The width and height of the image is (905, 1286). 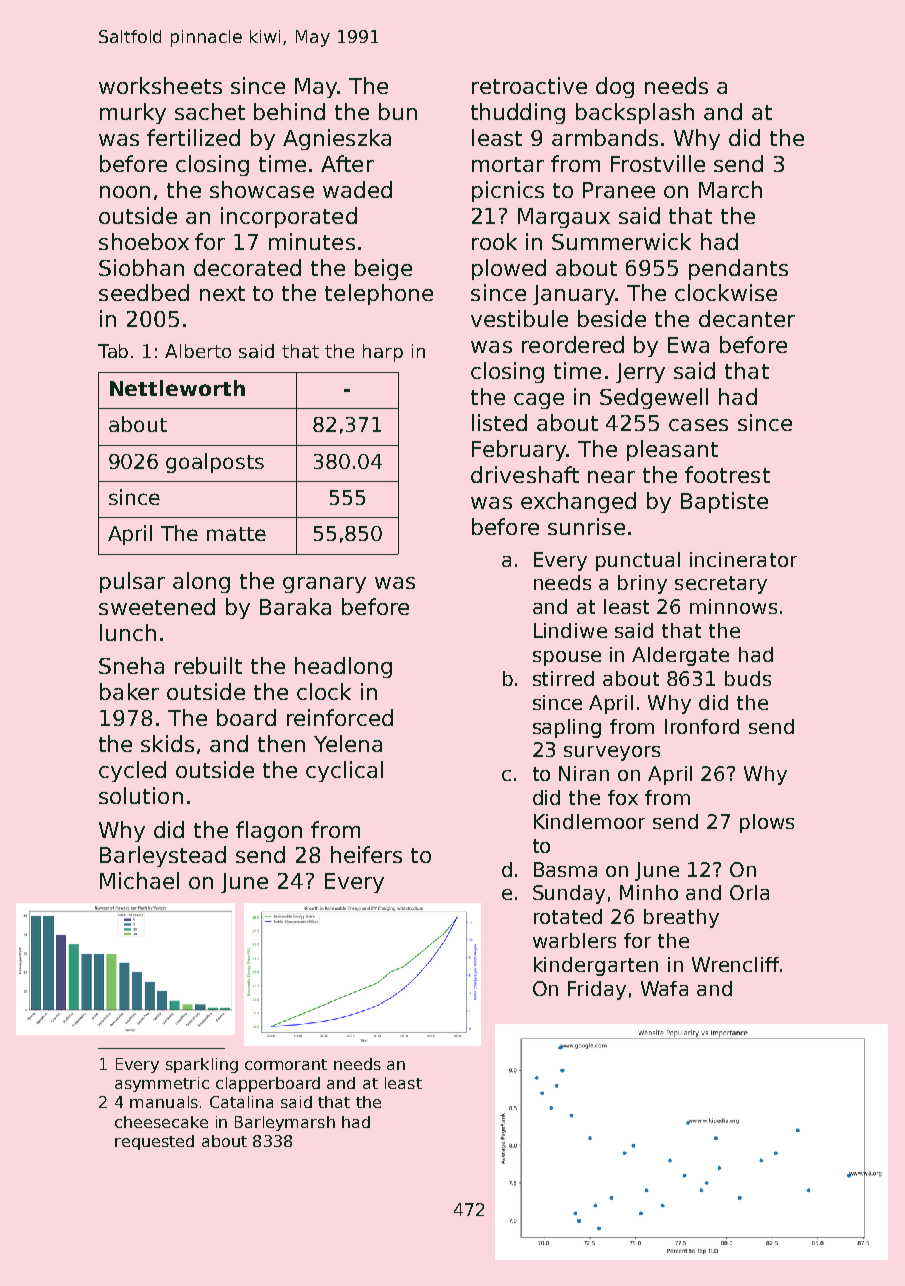 What do you see at coordinates (357, 189) in the image?
I see `waded` at bounding box center [357, 189].
